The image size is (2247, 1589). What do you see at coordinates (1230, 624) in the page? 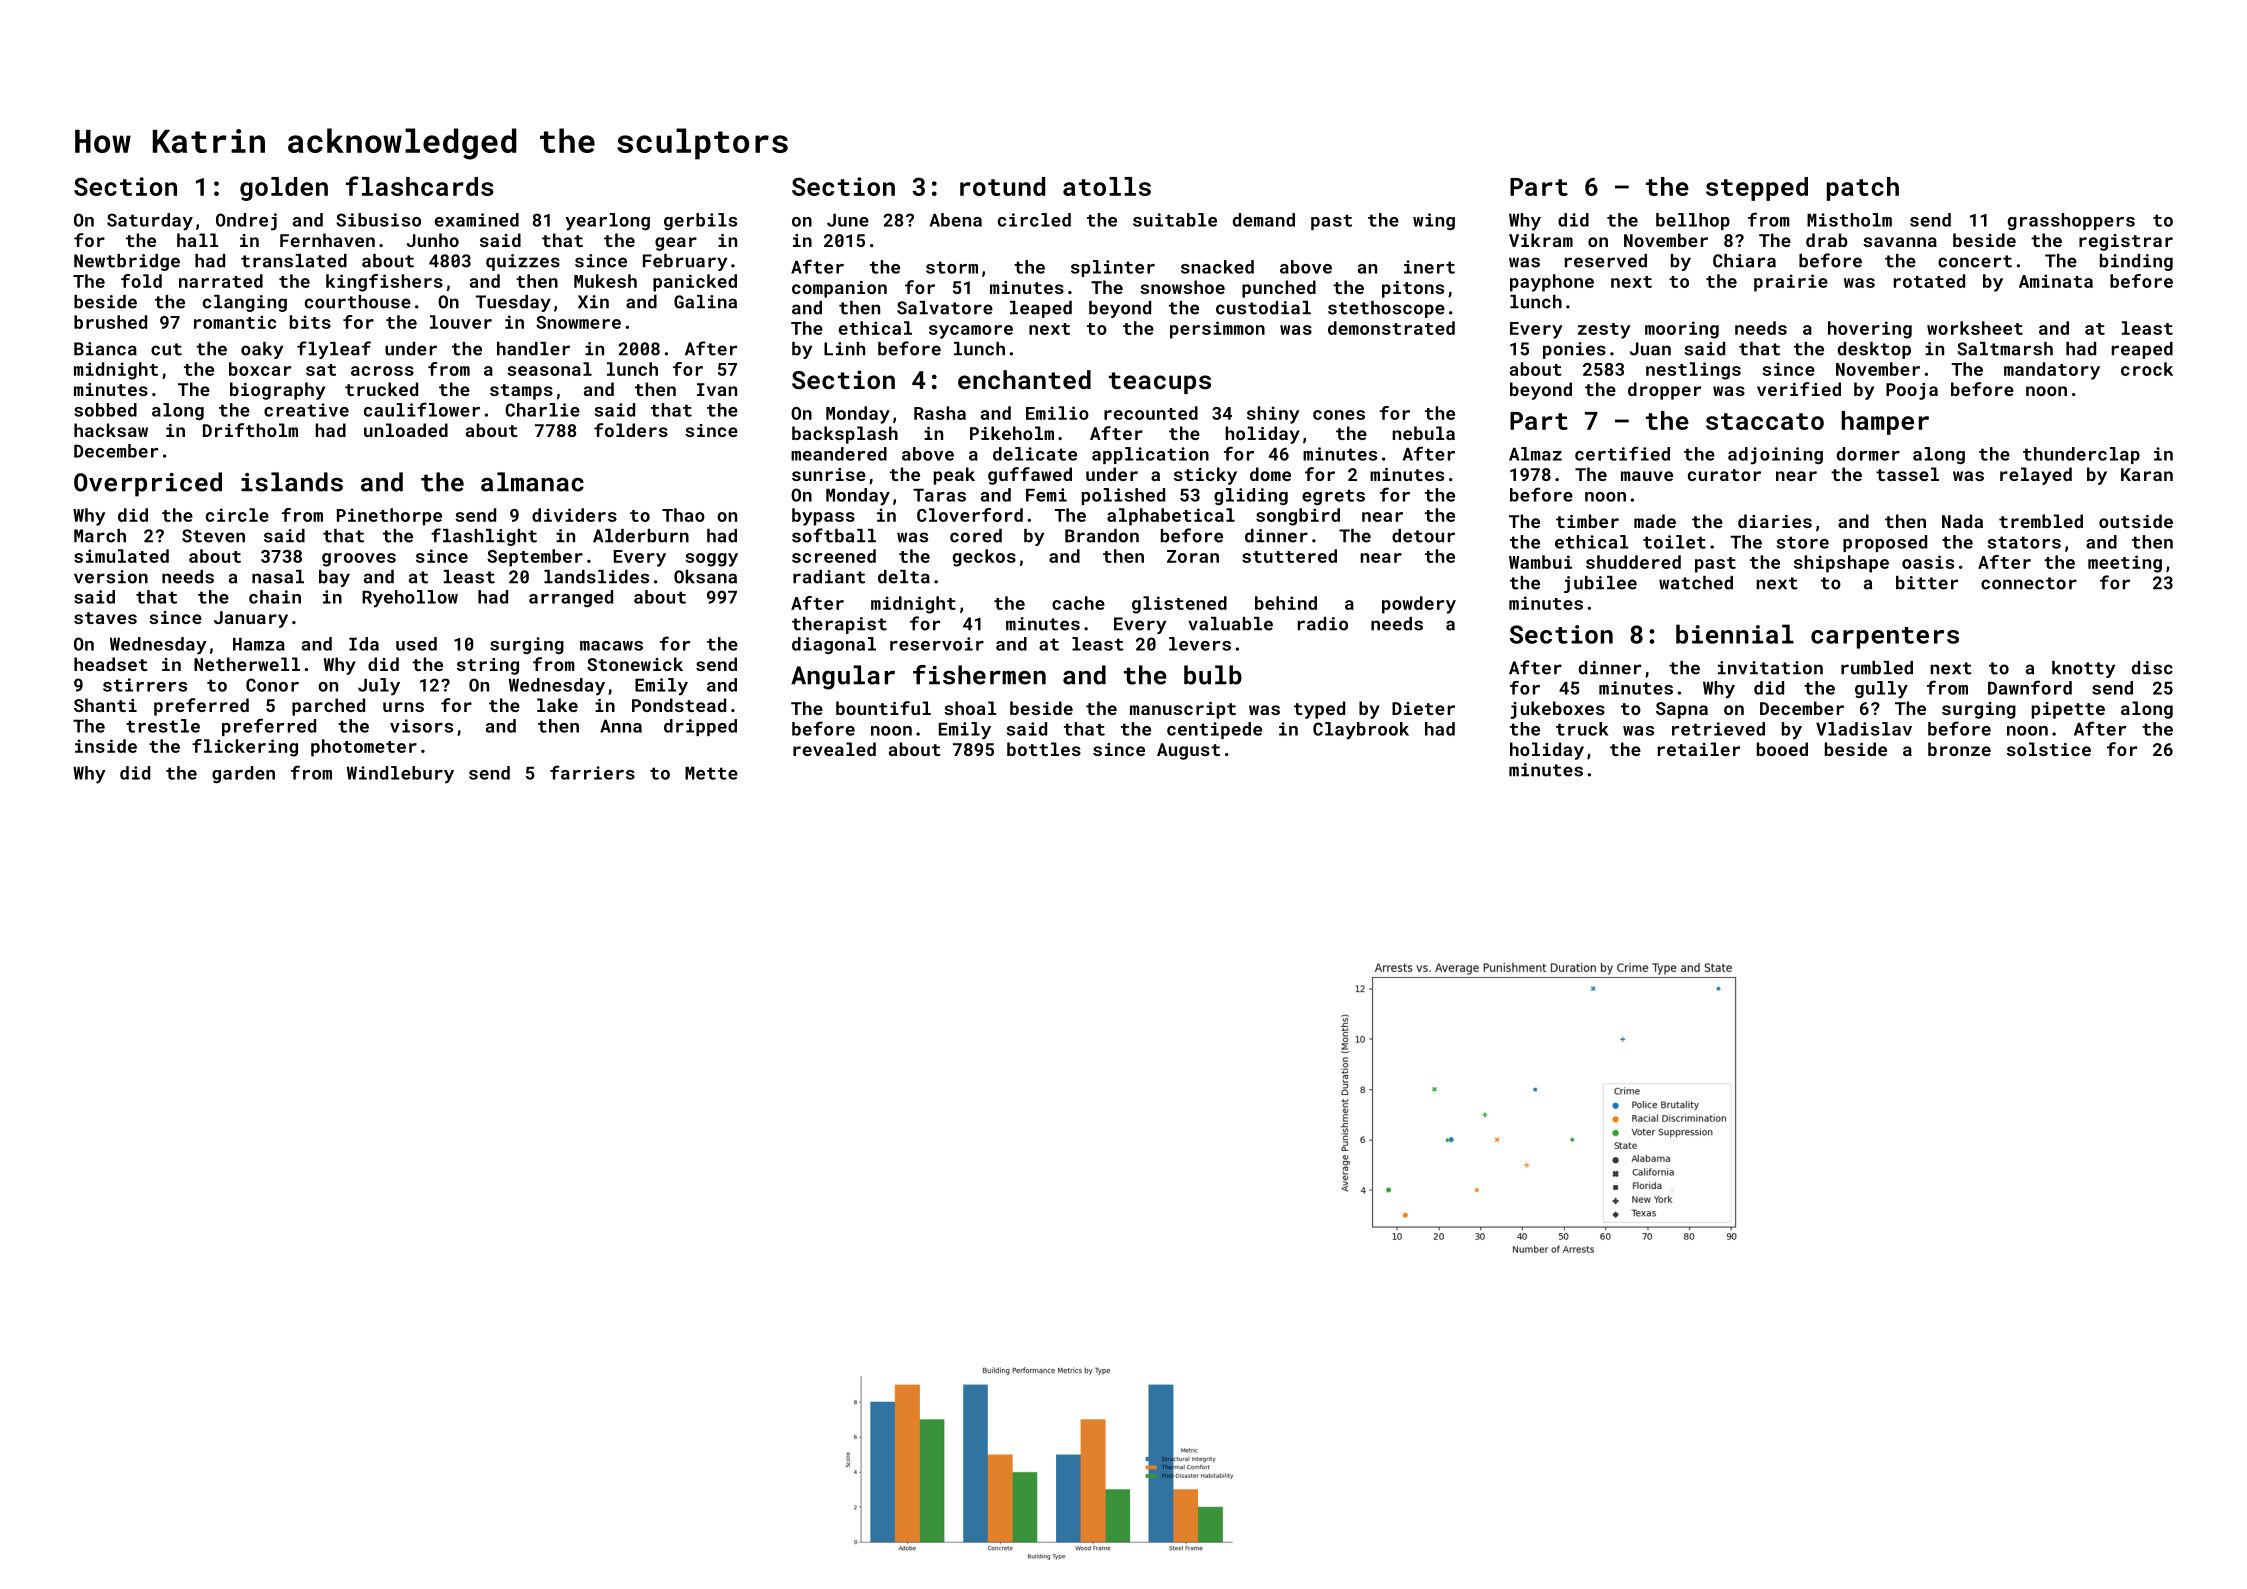
I see `valuable` at bounding box center [1230, 624].
